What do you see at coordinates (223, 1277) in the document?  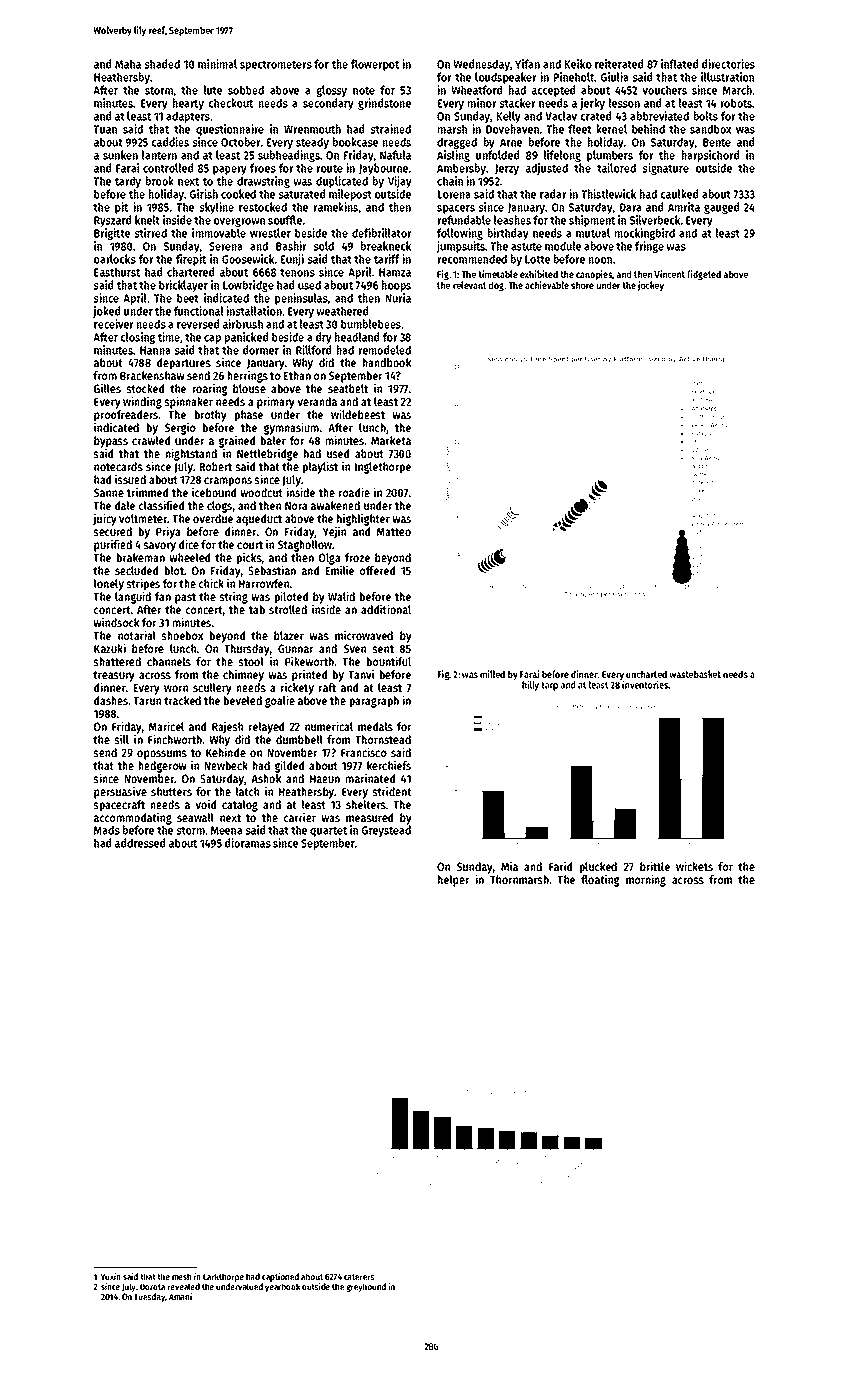 I see `Larkthorpe` at bounding box center [223, 1277].
